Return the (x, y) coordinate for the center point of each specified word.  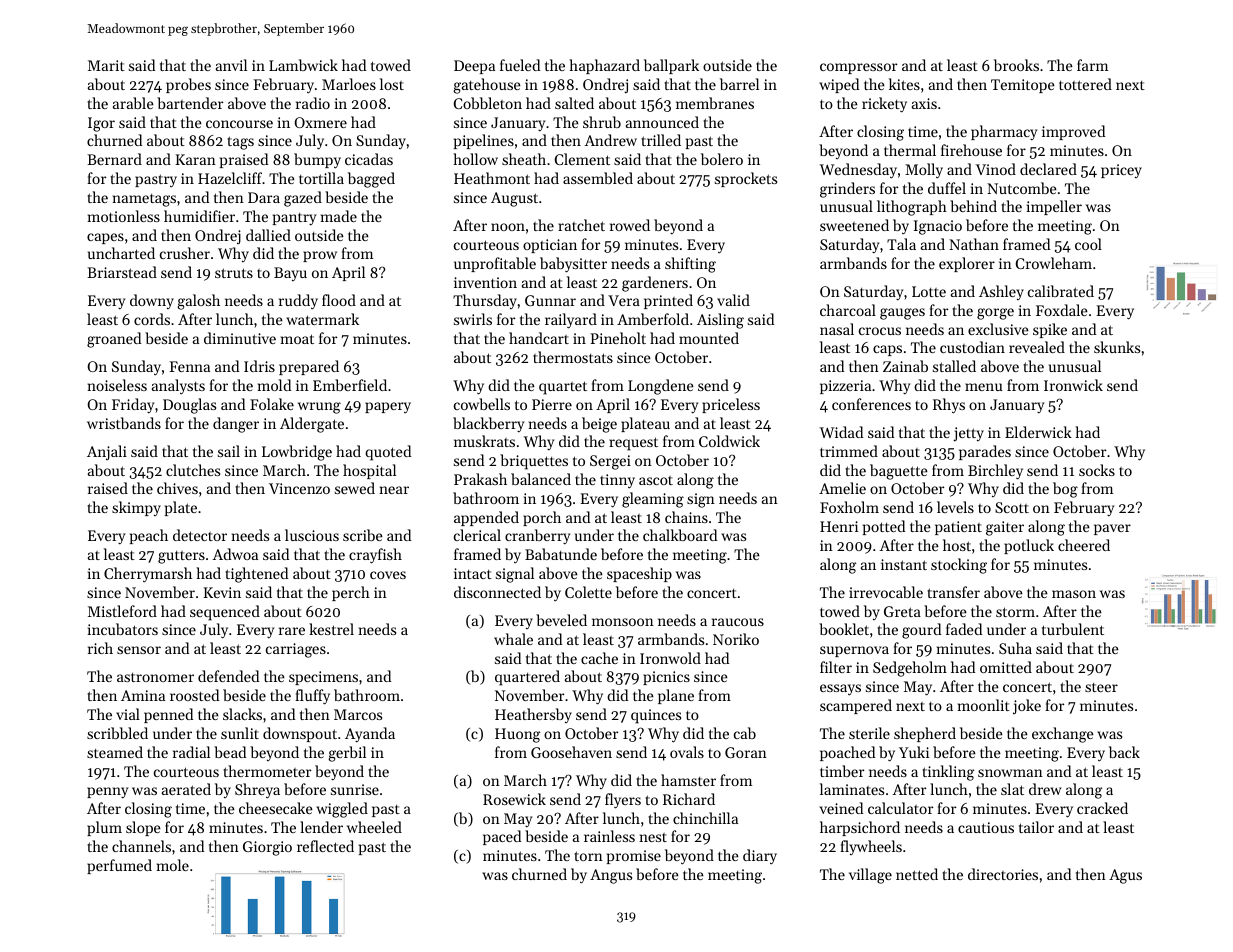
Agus (1125, 876)
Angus (611, 876)
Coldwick (729, 441)
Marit (106, 65)
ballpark (671, 66)
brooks (1016, 65)
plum (104, 828)
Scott (1012, 507)
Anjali (107, 452)
